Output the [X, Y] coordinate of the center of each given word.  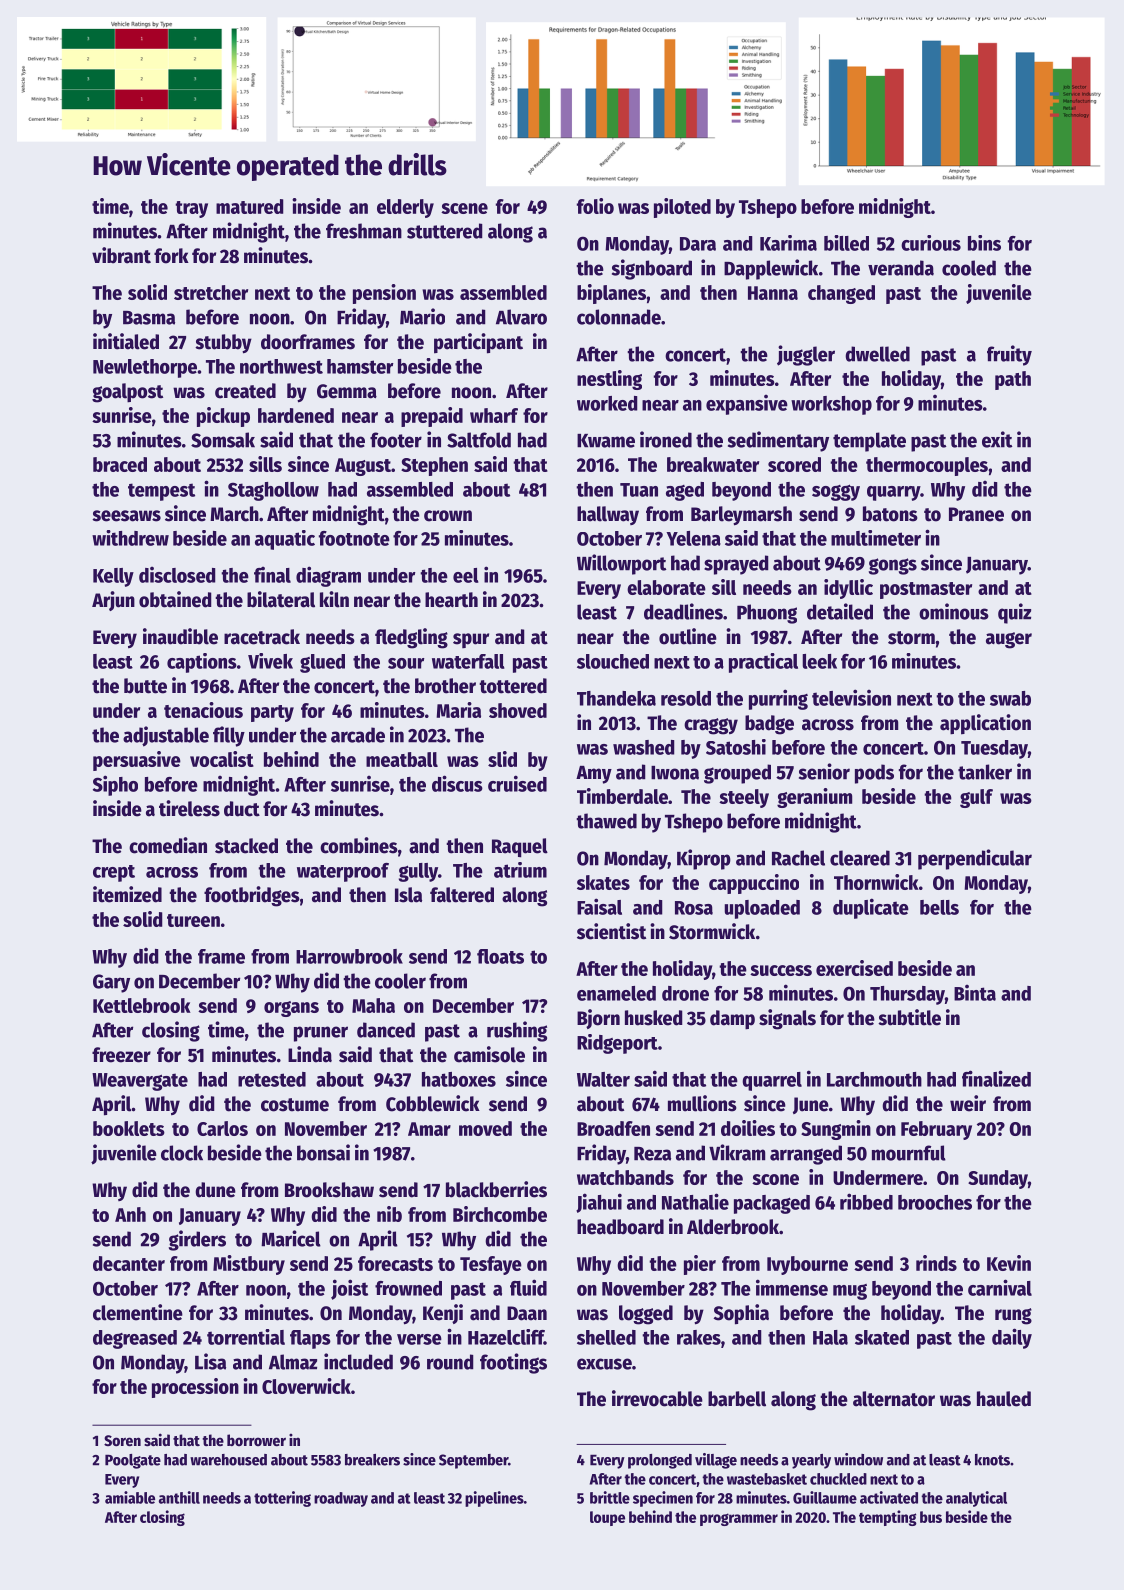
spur [471, 640]
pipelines [494, 1499]
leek [819, 661]
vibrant [121, 255]
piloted [682, 208]
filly [229, 736]
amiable [130, 1497]
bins [984, 243]
